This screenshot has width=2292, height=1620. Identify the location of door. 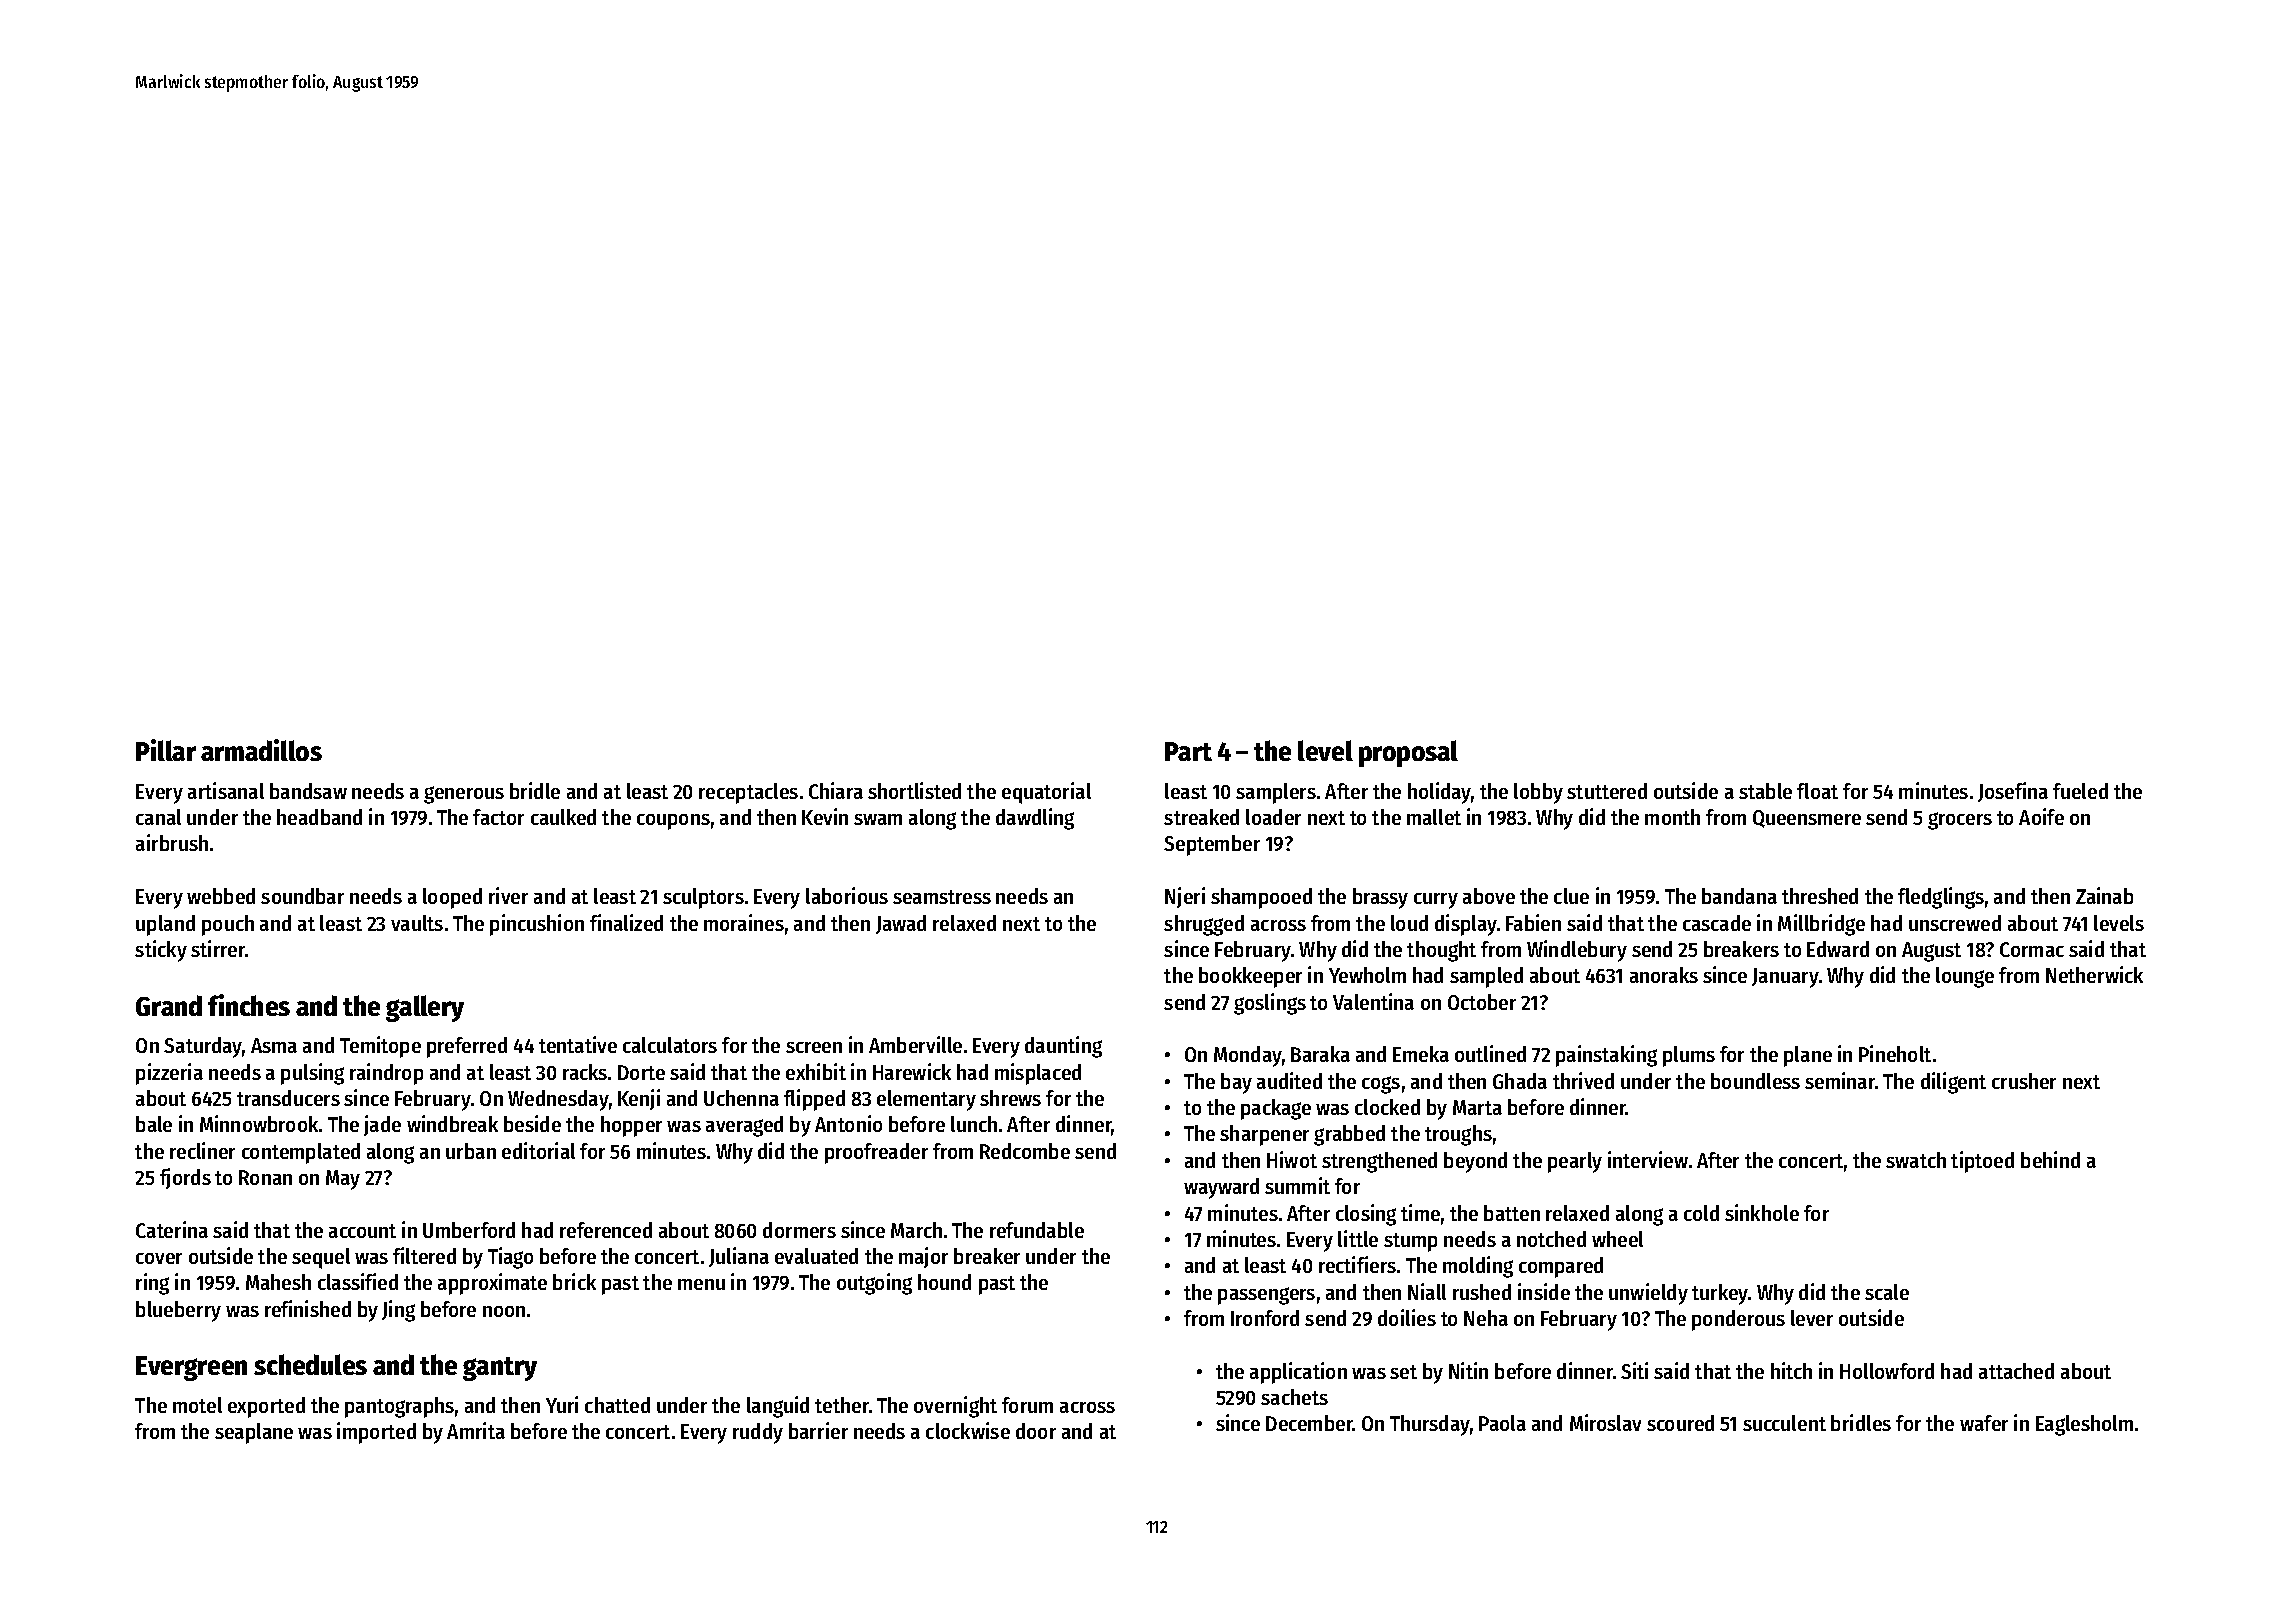
(1036, 1431).
